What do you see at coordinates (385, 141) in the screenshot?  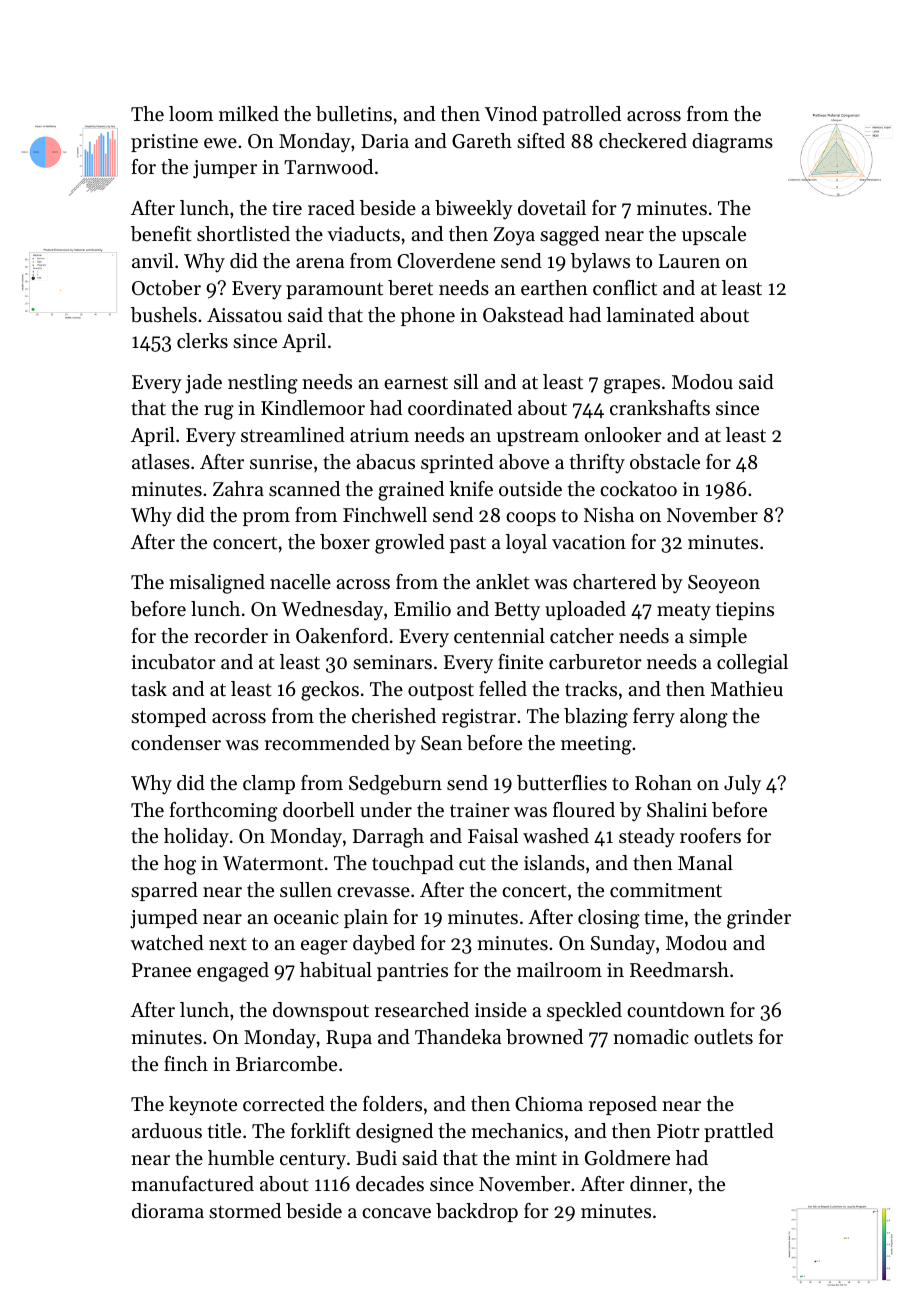 I see `Daria` at bounding box center [385, 141].
